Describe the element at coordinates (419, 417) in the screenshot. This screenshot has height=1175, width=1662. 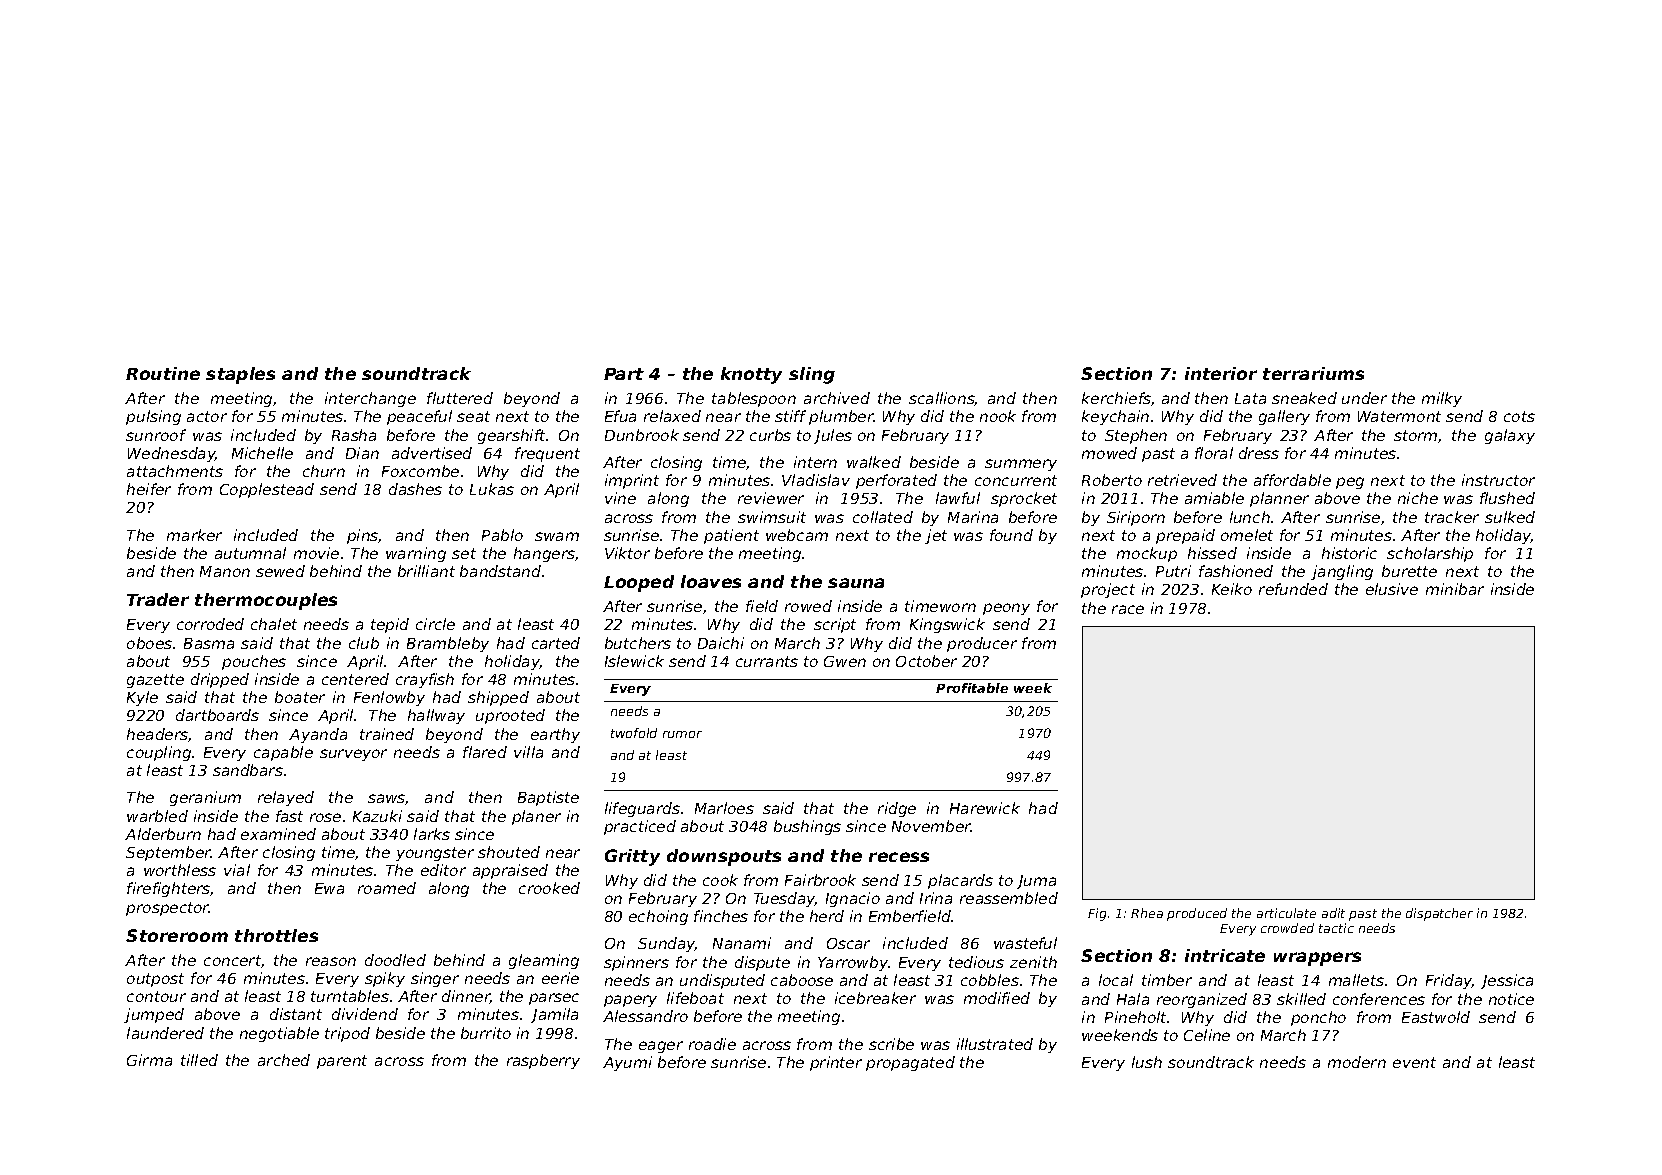
I see `peaceful` at that location.
